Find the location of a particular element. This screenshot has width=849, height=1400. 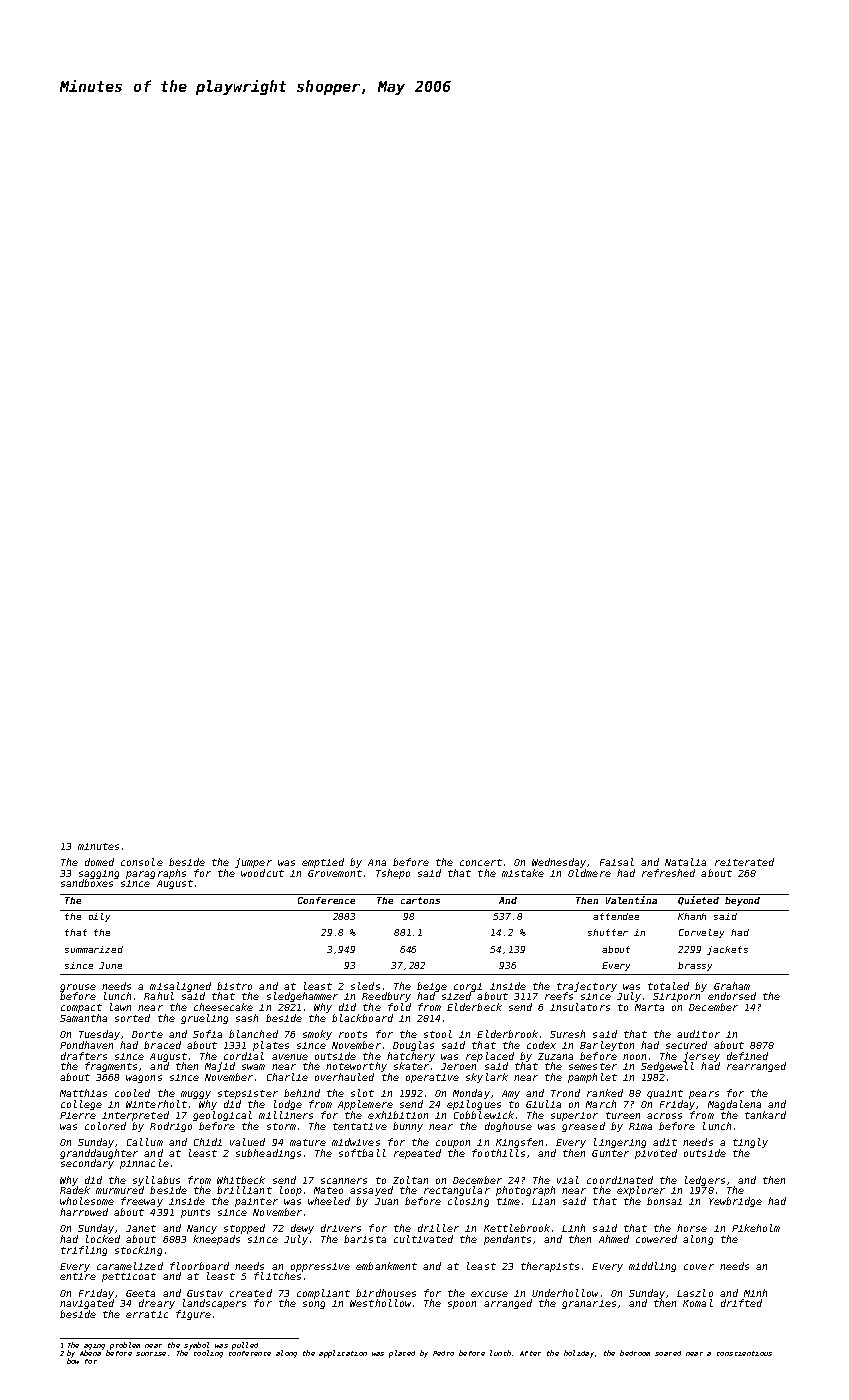

emptied is located at coordinates (323, 863).
